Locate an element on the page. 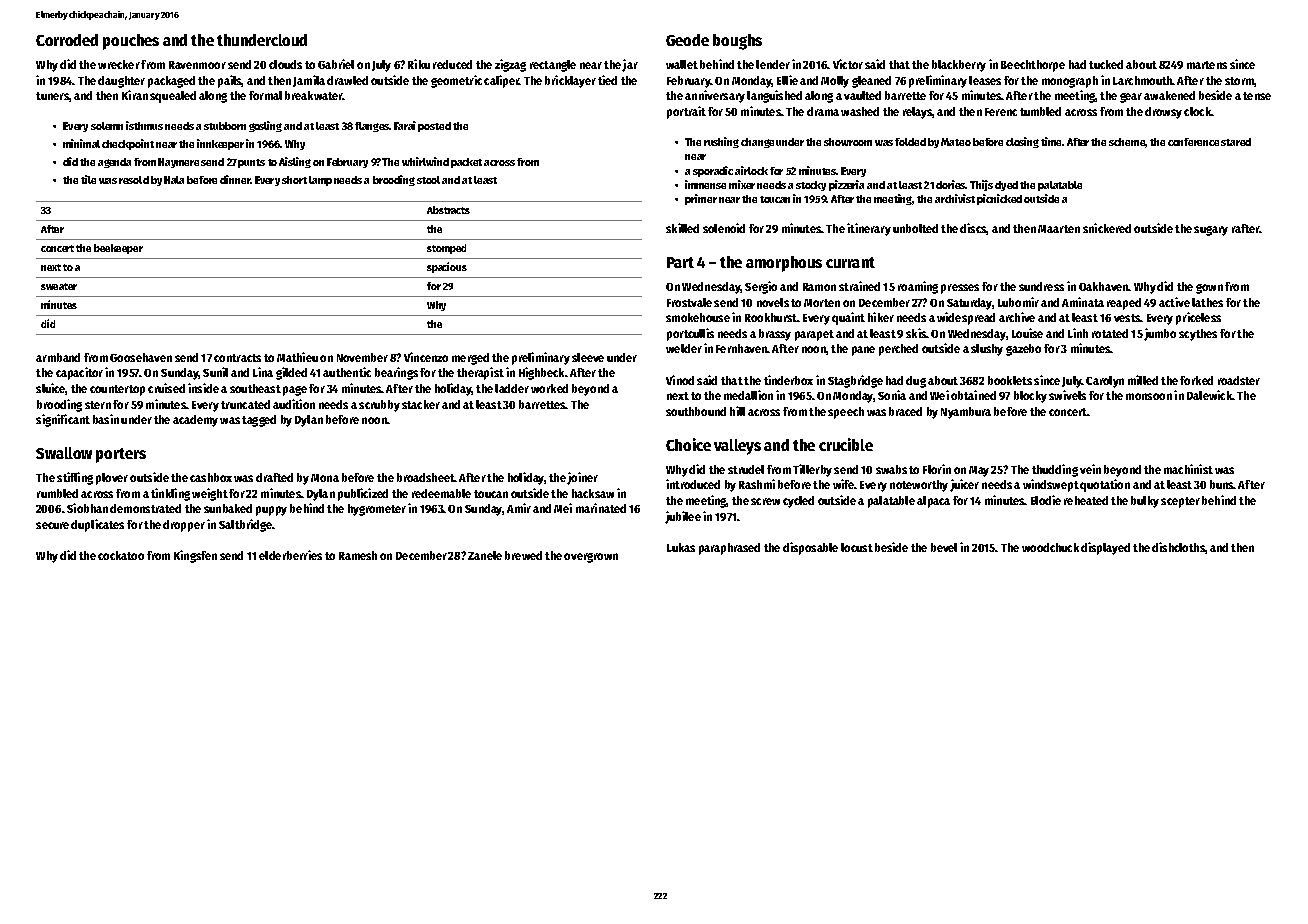 Image resolution: width=1308 pixels, height=924 pixels. Jamila is located at coordinates (309, 81).
